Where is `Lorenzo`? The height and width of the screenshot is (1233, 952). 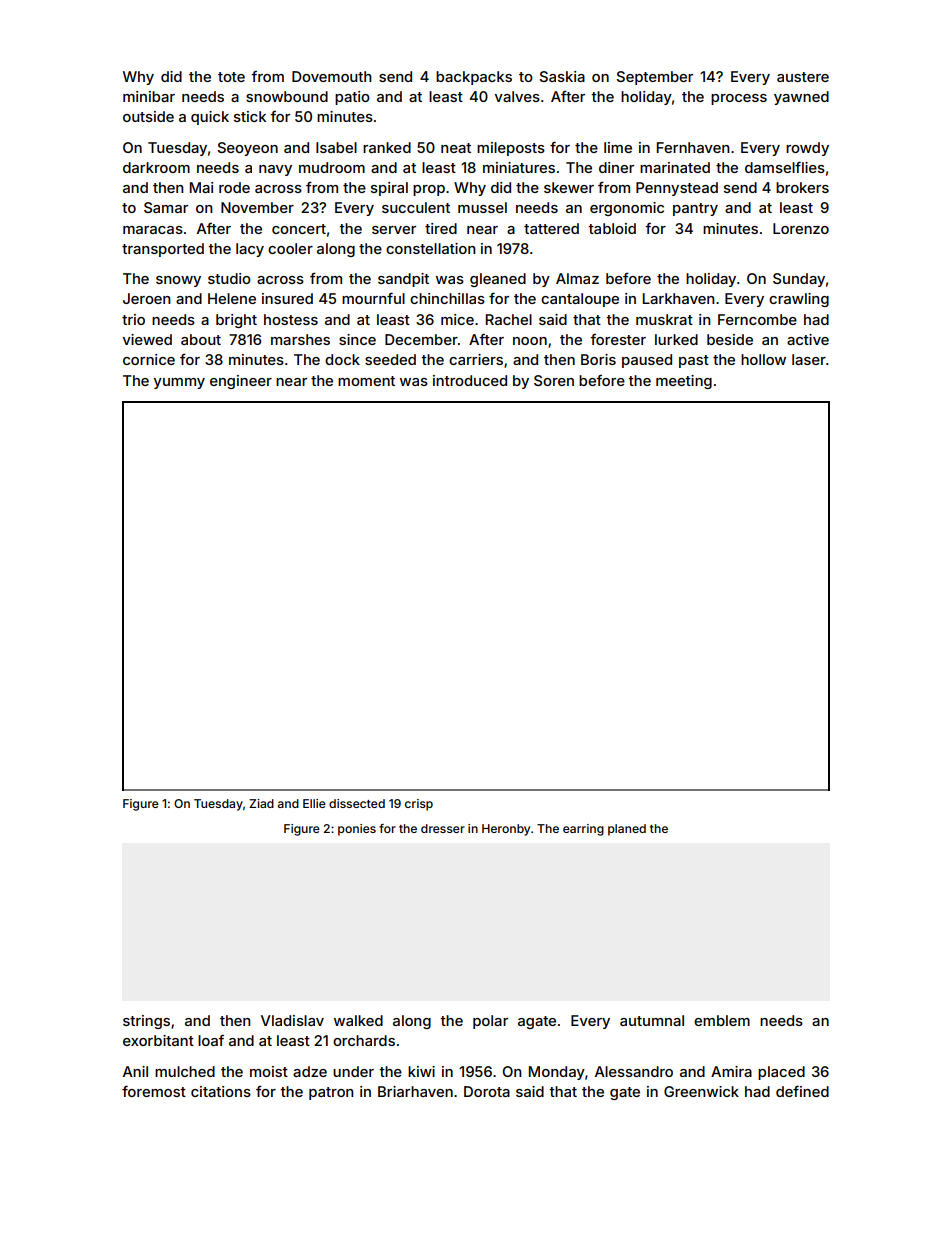
Lorenzo is located at coordinates (801, 228).
